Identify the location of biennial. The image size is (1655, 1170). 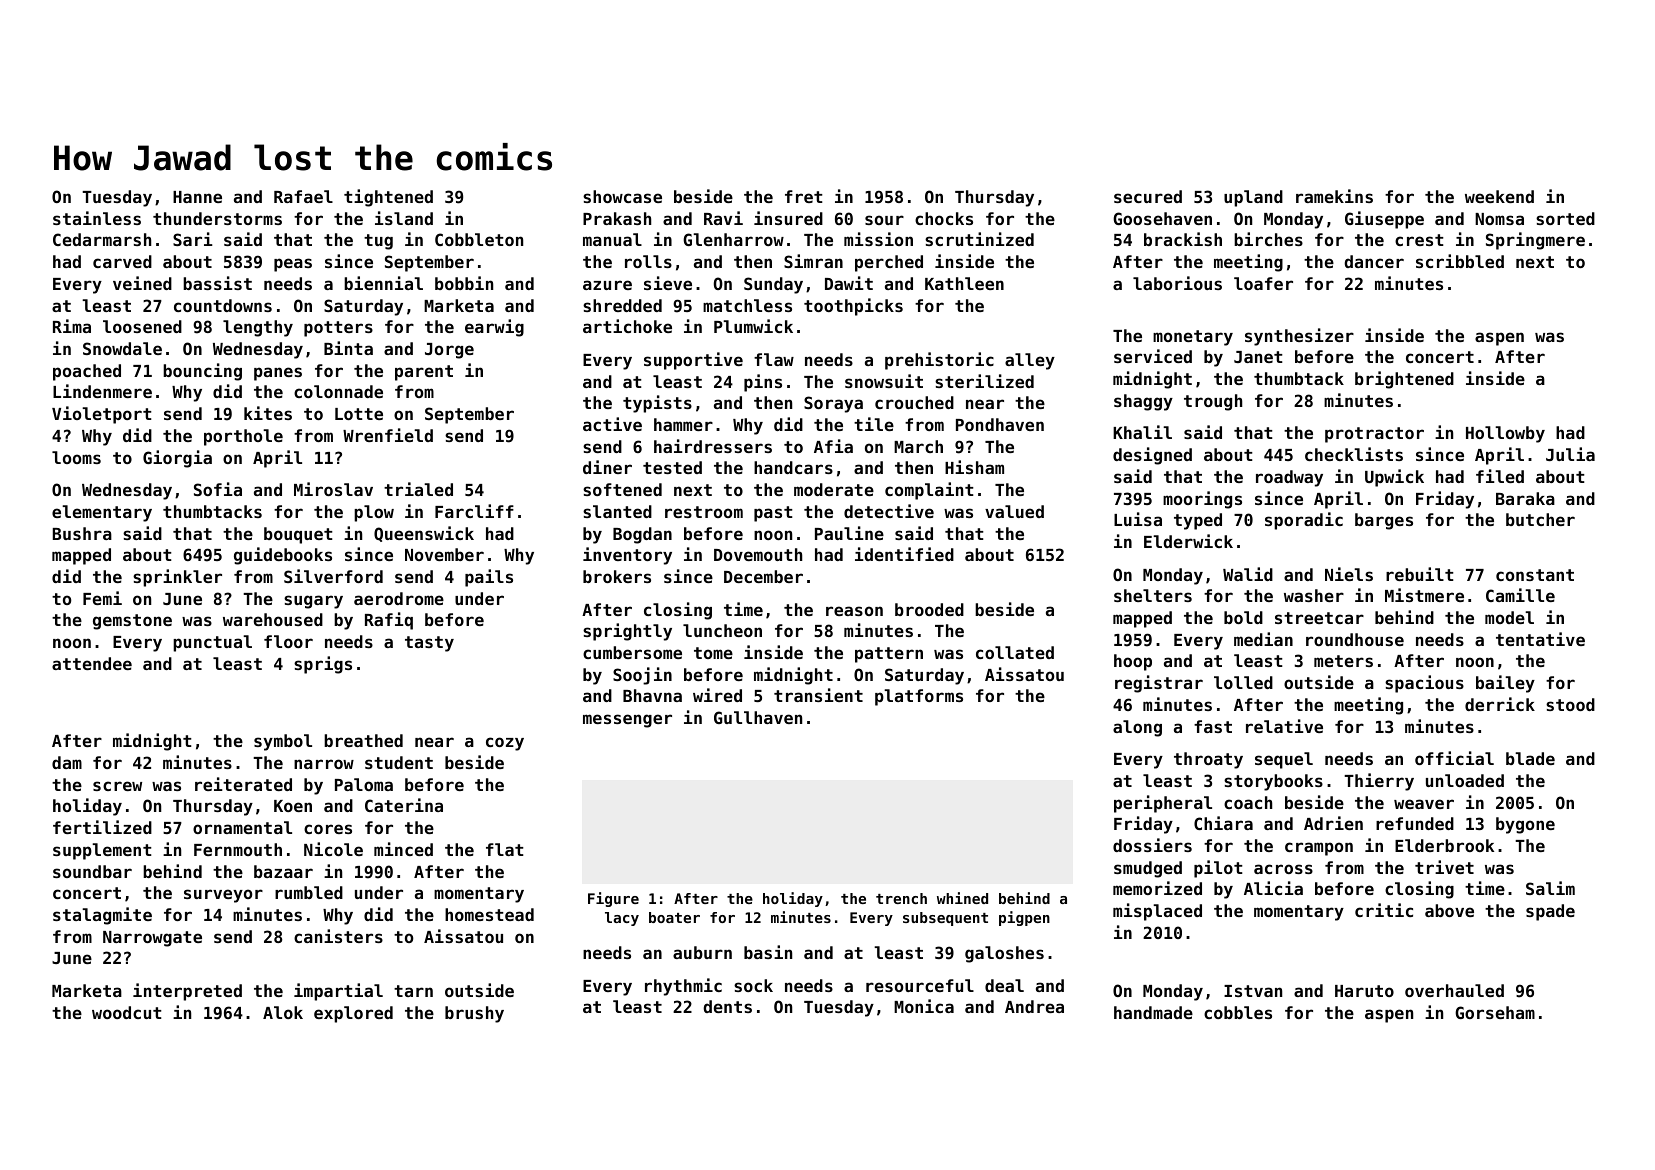
(383, 283).
